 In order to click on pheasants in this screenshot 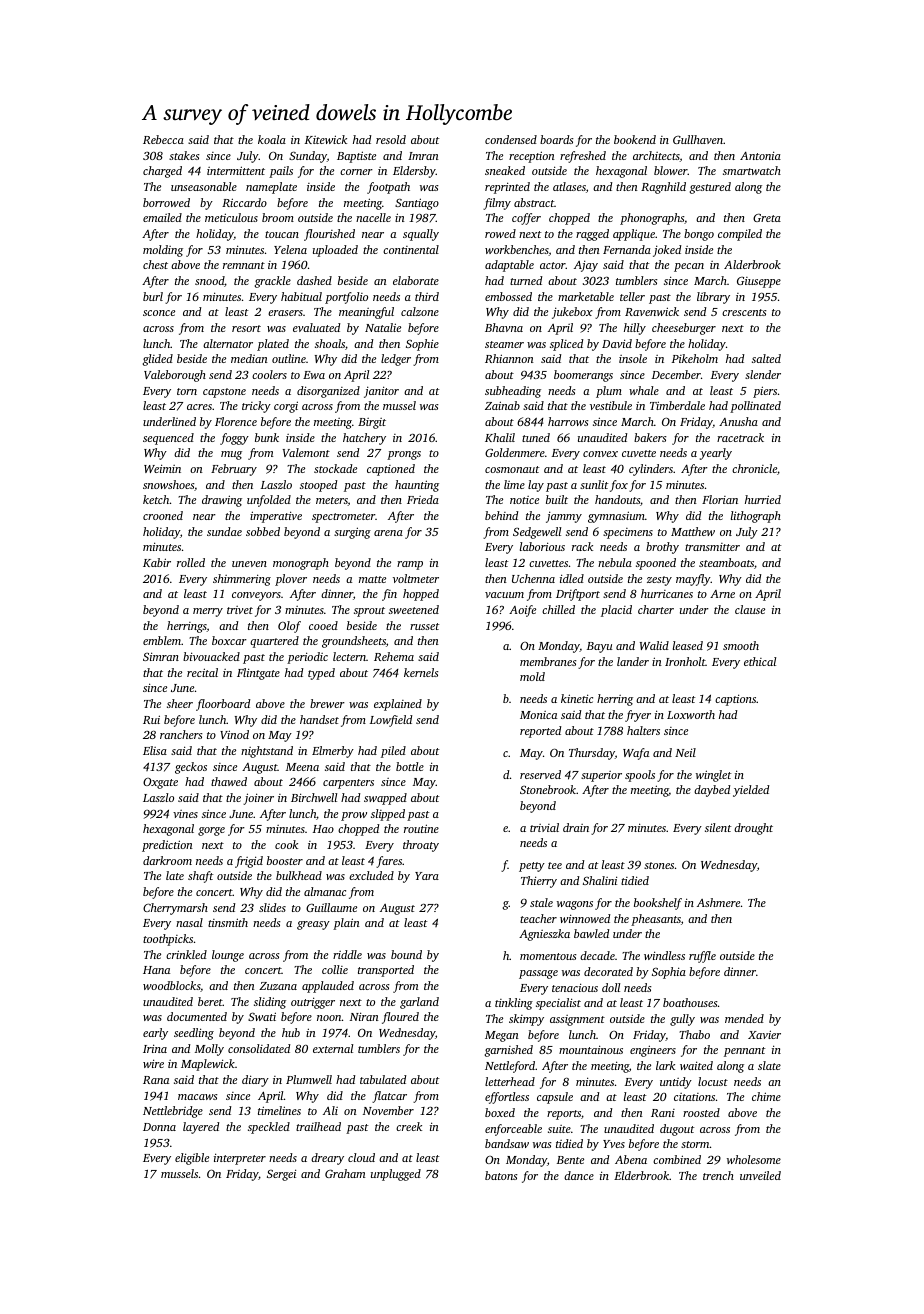, I will do `click(656, 920)`.
